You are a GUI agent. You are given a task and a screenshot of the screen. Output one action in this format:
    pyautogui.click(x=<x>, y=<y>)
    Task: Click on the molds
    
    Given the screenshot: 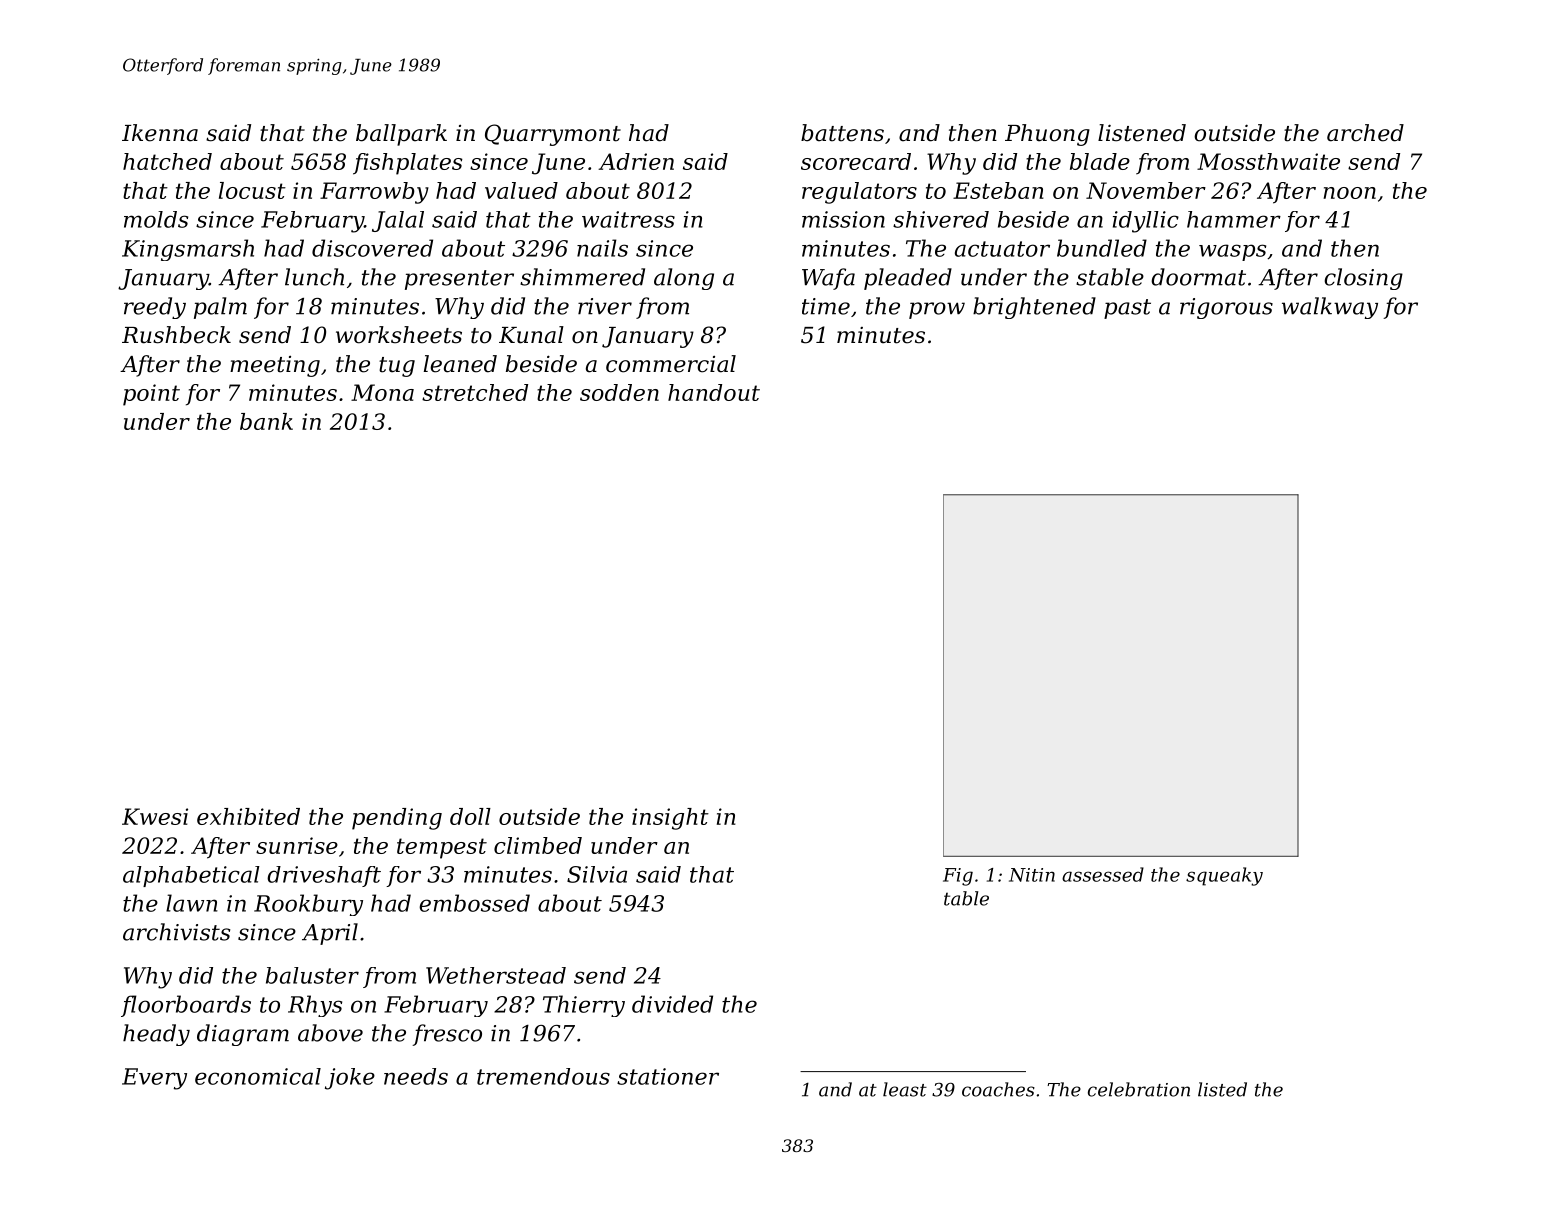 What is the action you would take?
    pyautogui.click(x=156, y=219)
